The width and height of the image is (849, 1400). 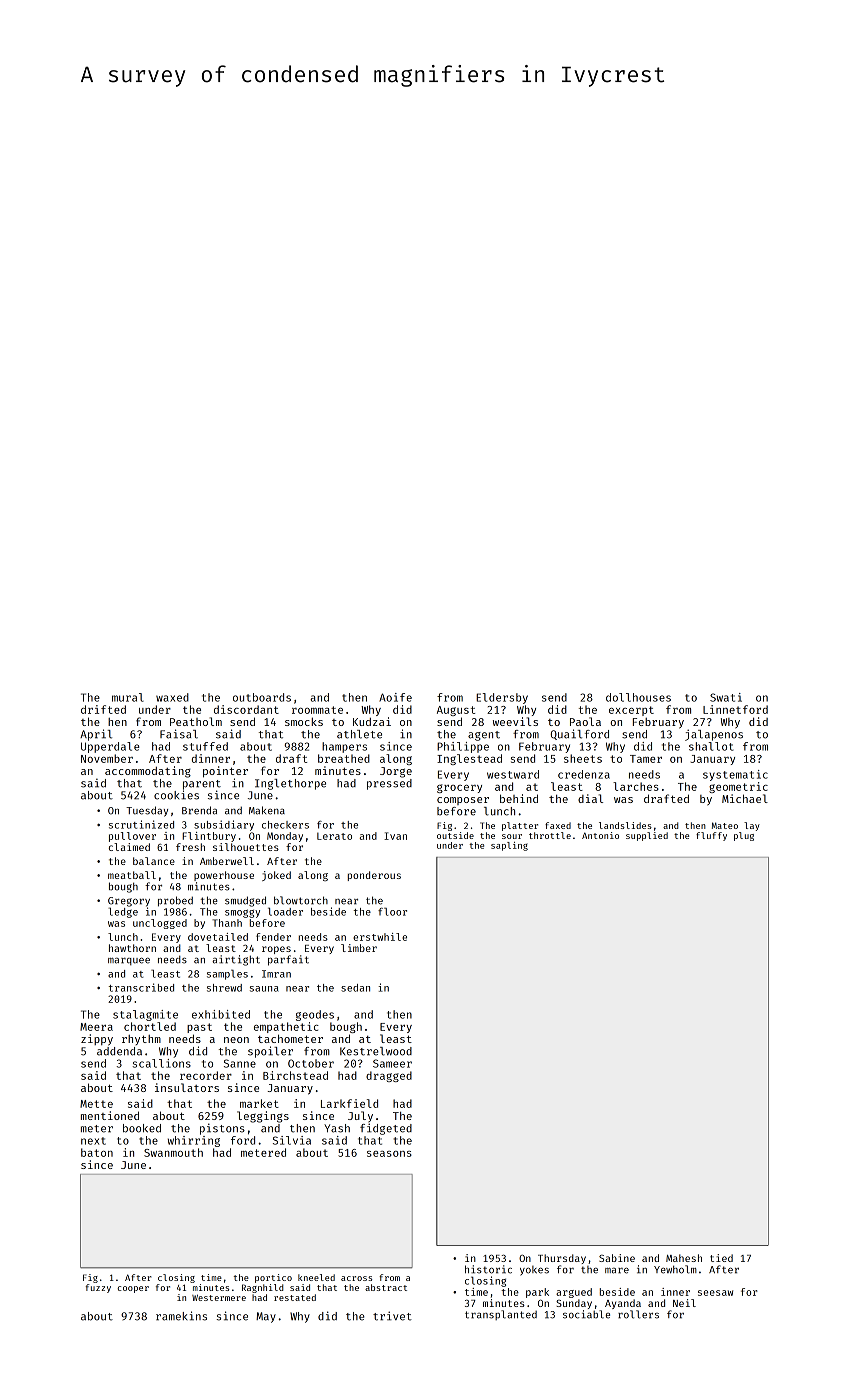 I want to click on dragged, so click(x=389, y=1076).
